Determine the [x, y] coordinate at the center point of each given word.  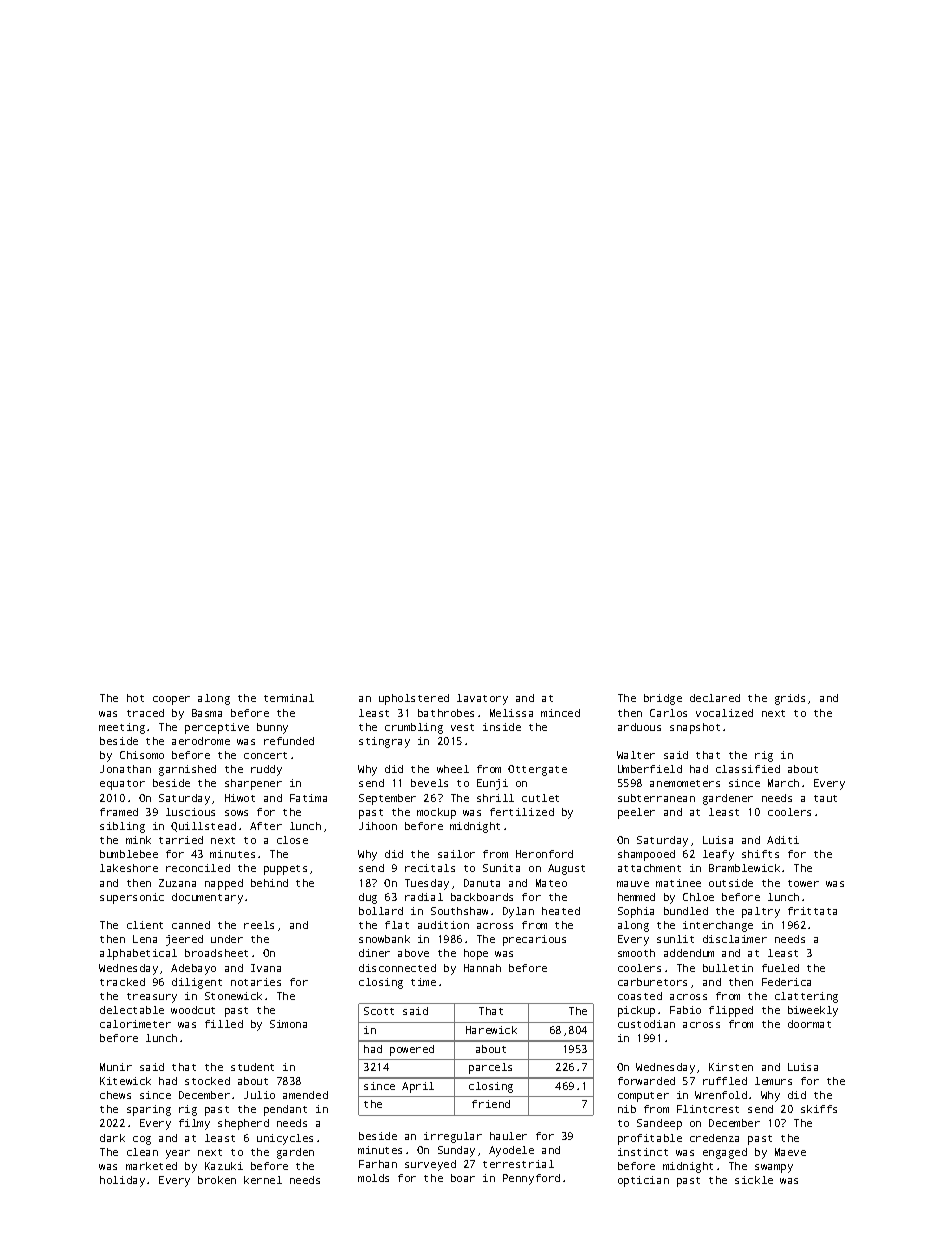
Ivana [266, 968]
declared [715, 698]
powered [412, 1050]
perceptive [217, 728]
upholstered [414, 699]
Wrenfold [721, 1095]
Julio [259, 1095]
